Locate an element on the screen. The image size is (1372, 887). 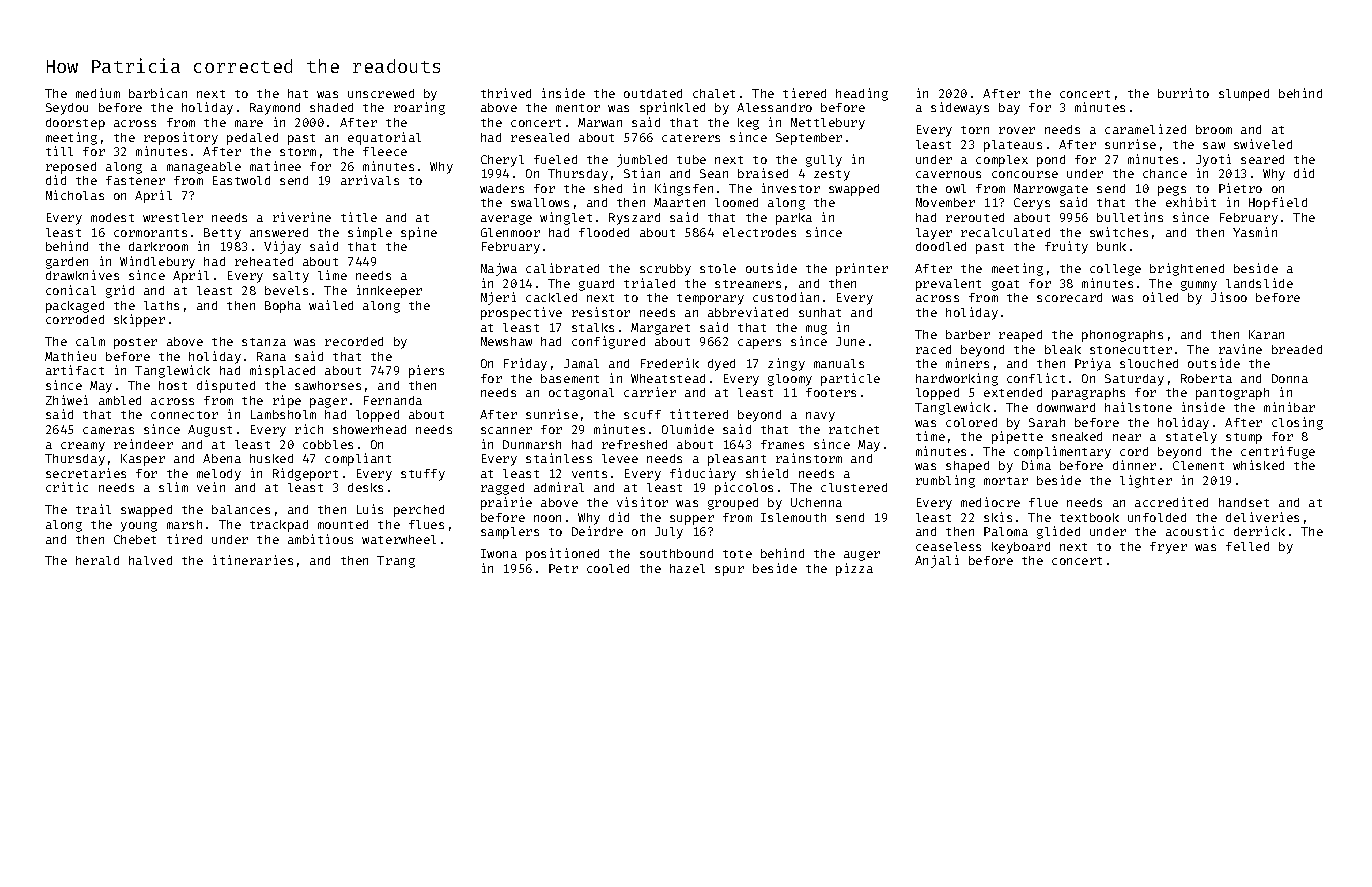
owl is located at coordinates (956, 188).
